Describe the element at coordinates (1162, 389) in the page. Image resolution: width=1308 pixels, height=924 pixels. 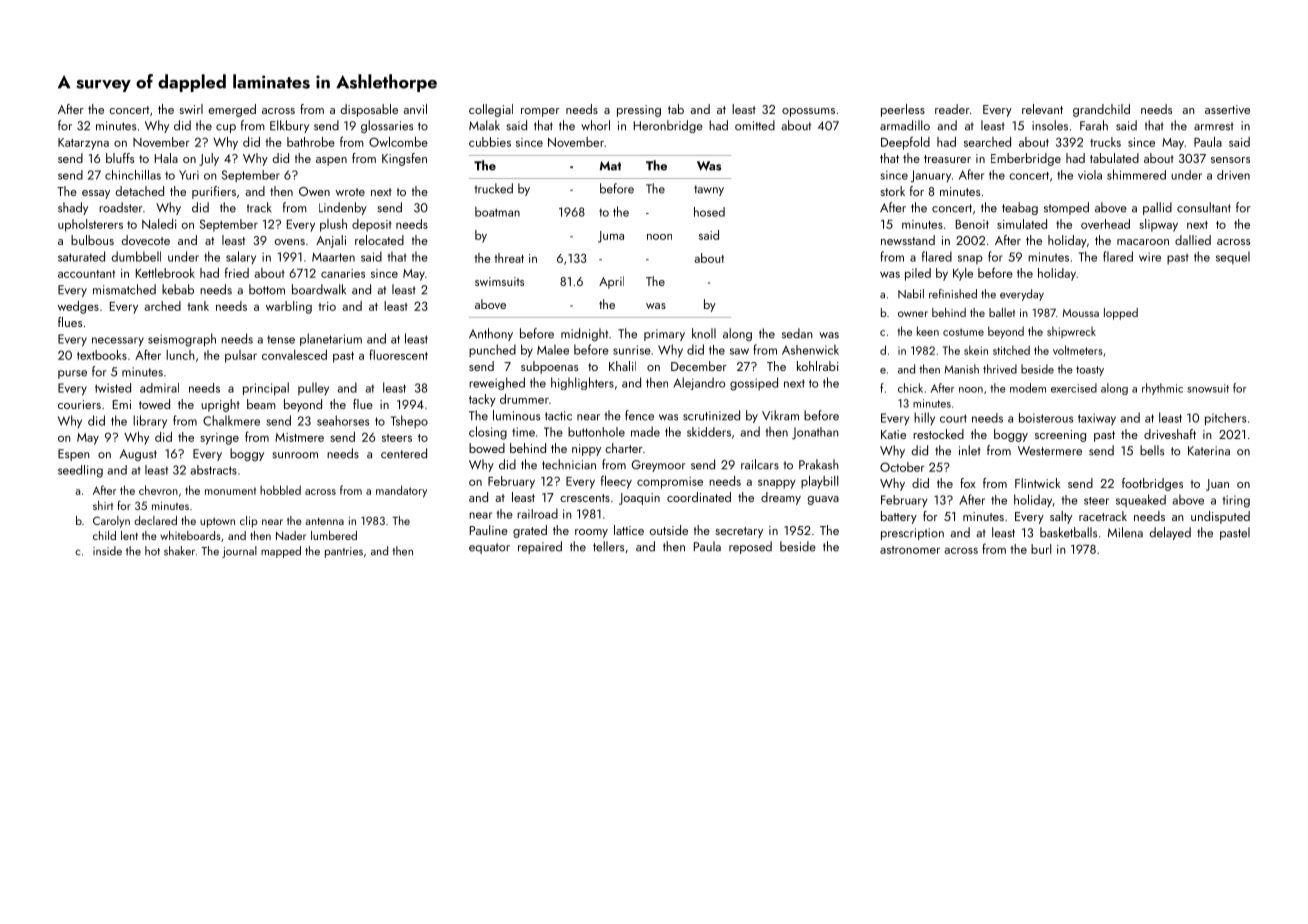
I see `rhythmic` at that location.
